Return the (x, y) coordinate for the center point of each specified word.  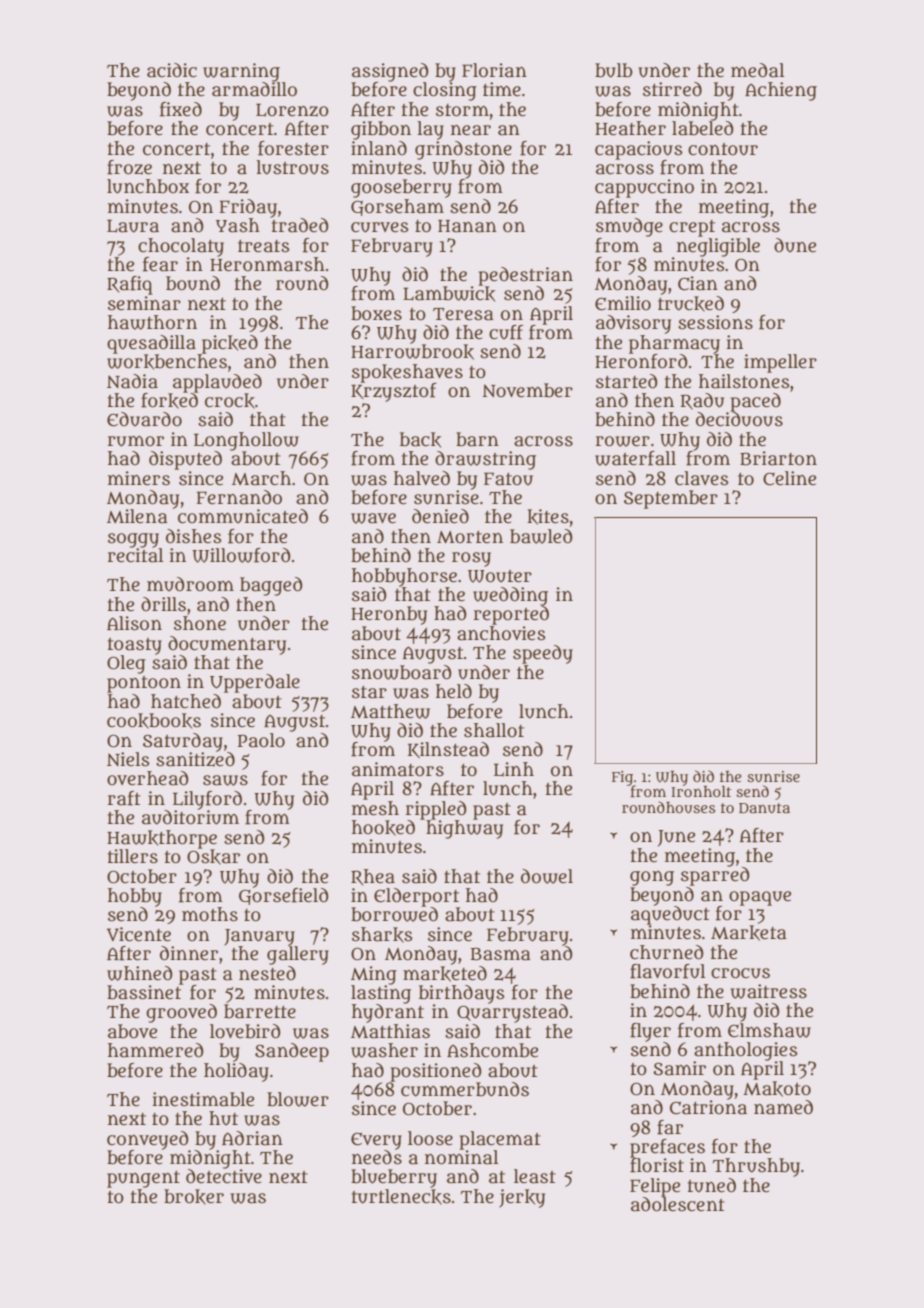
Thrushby (756, 1167)
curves (379, 227)
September (671, 499)
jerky (522, 1198)
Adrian (252, 1138)
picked (230, 344)
